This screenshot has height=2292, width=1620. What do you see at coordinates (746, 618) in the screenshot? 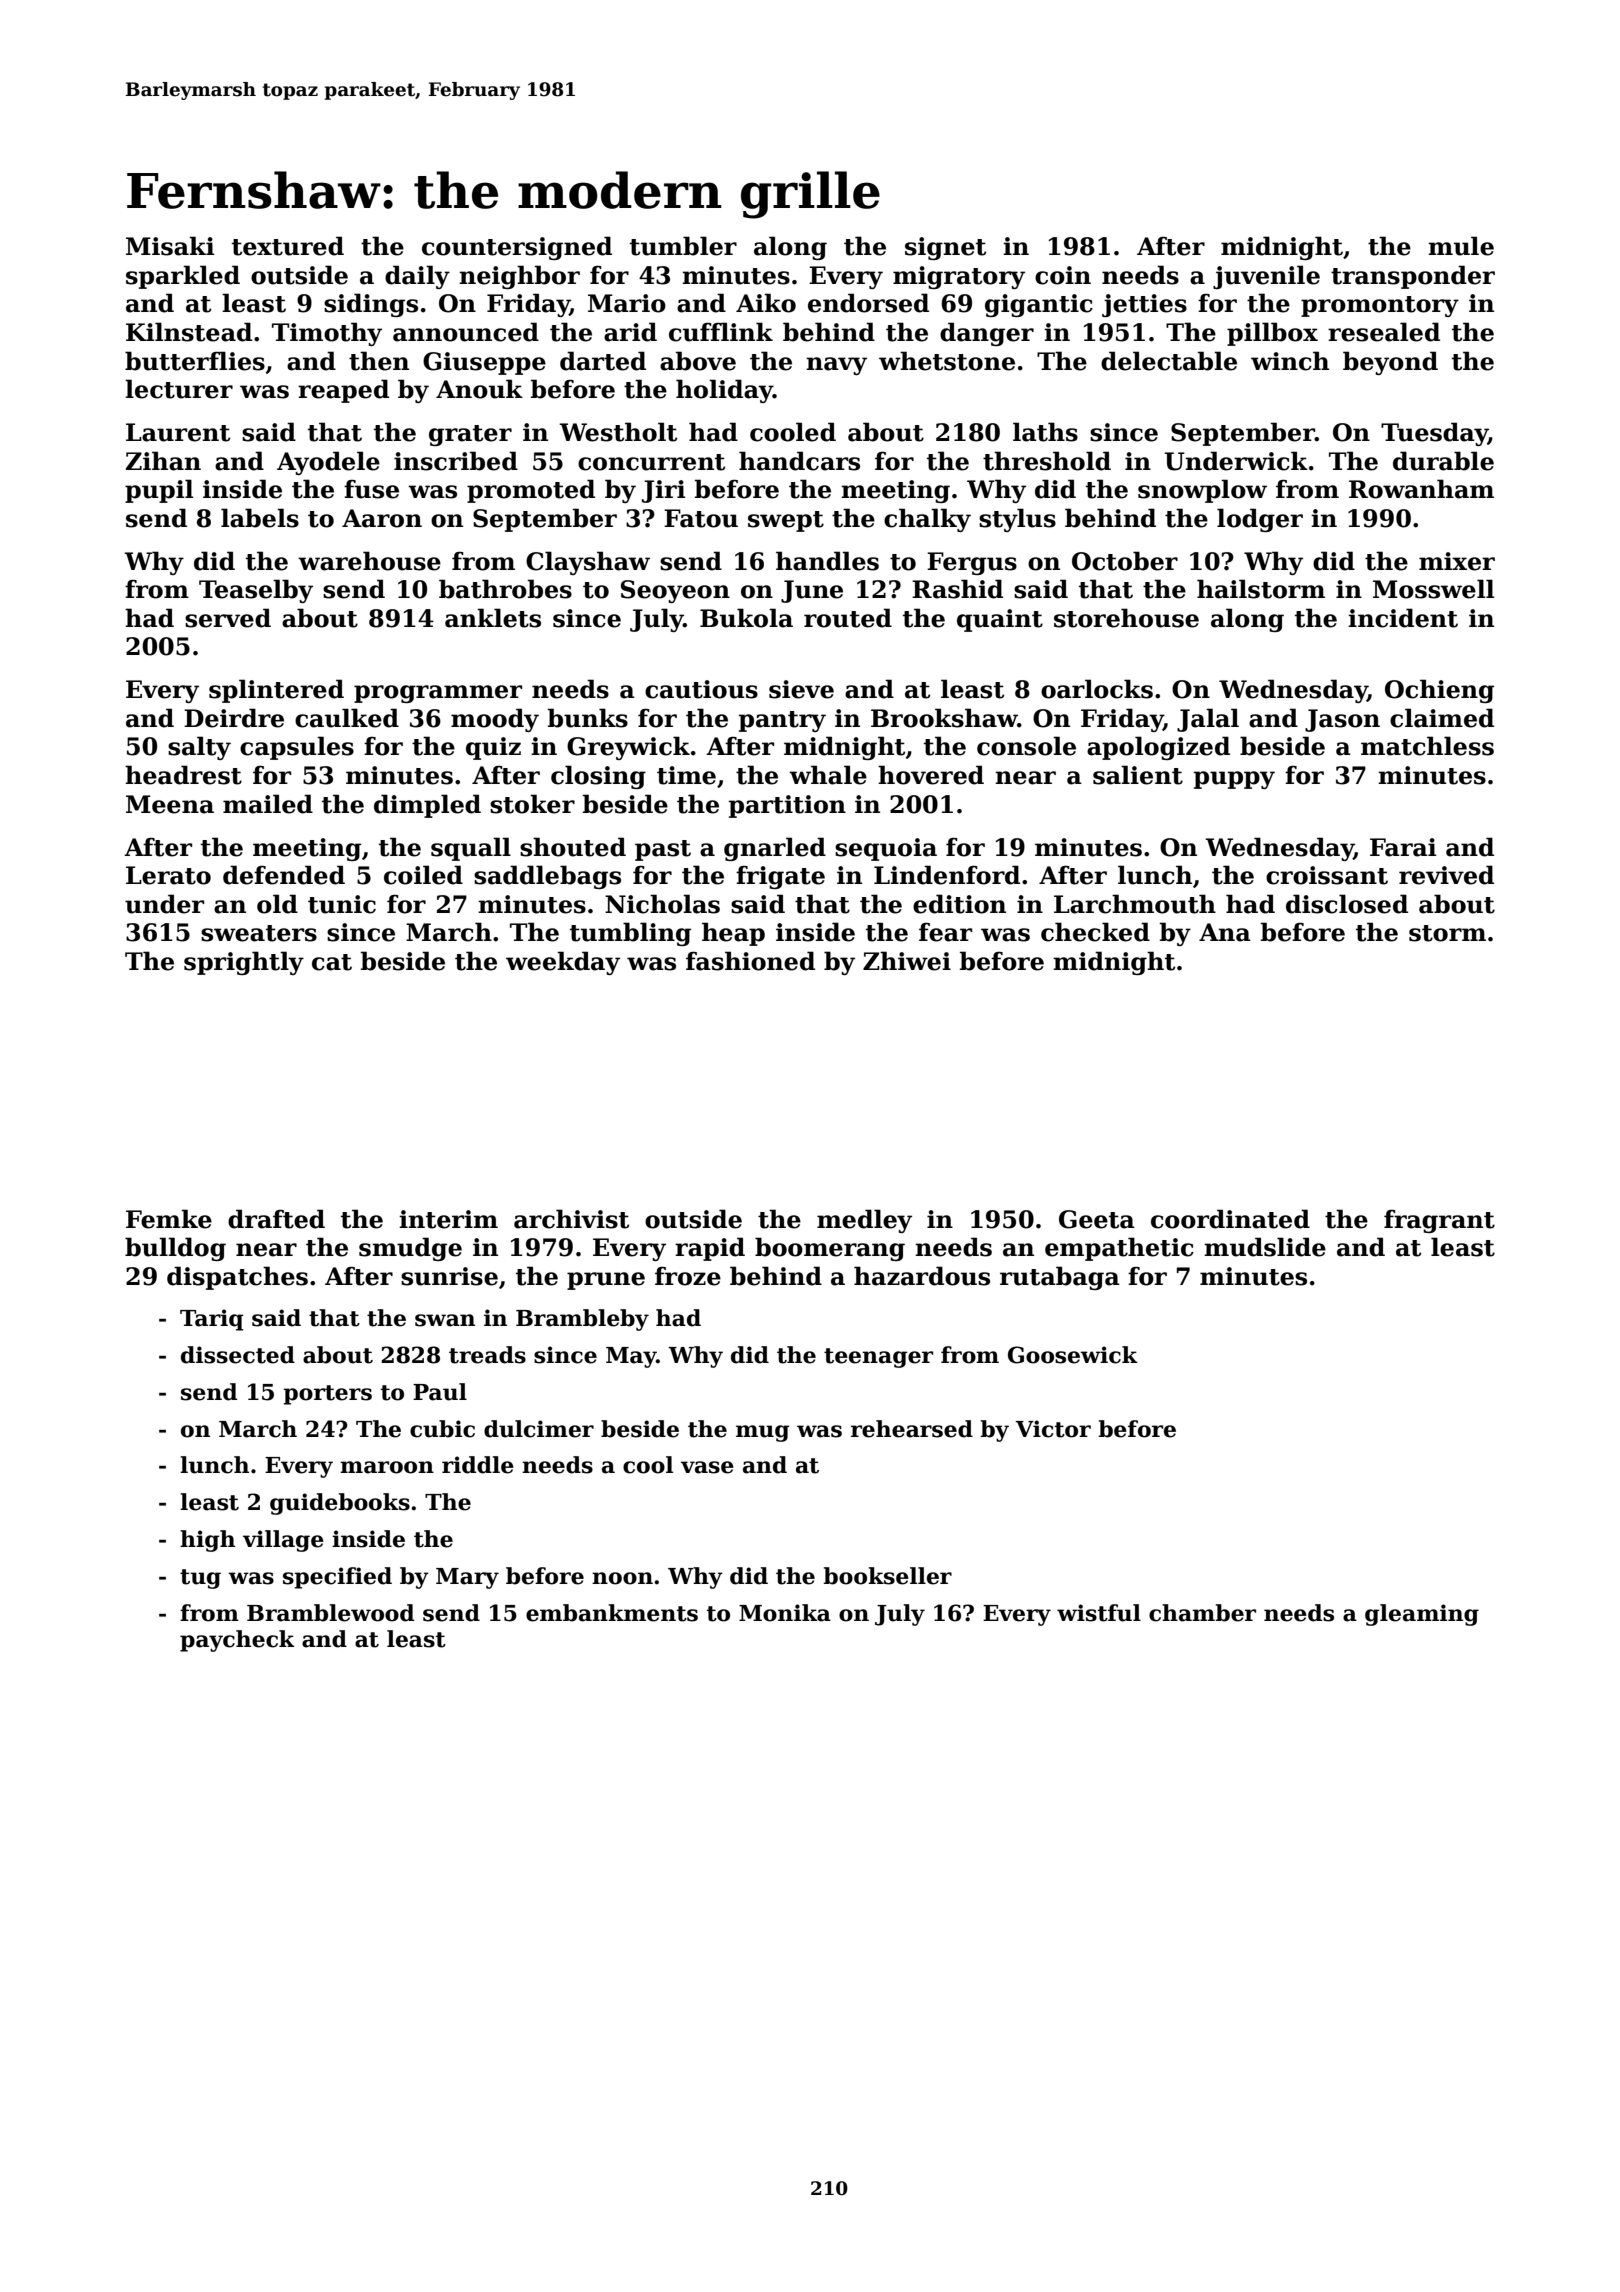
I see `Bukola` at bounding box center [746, 618].
